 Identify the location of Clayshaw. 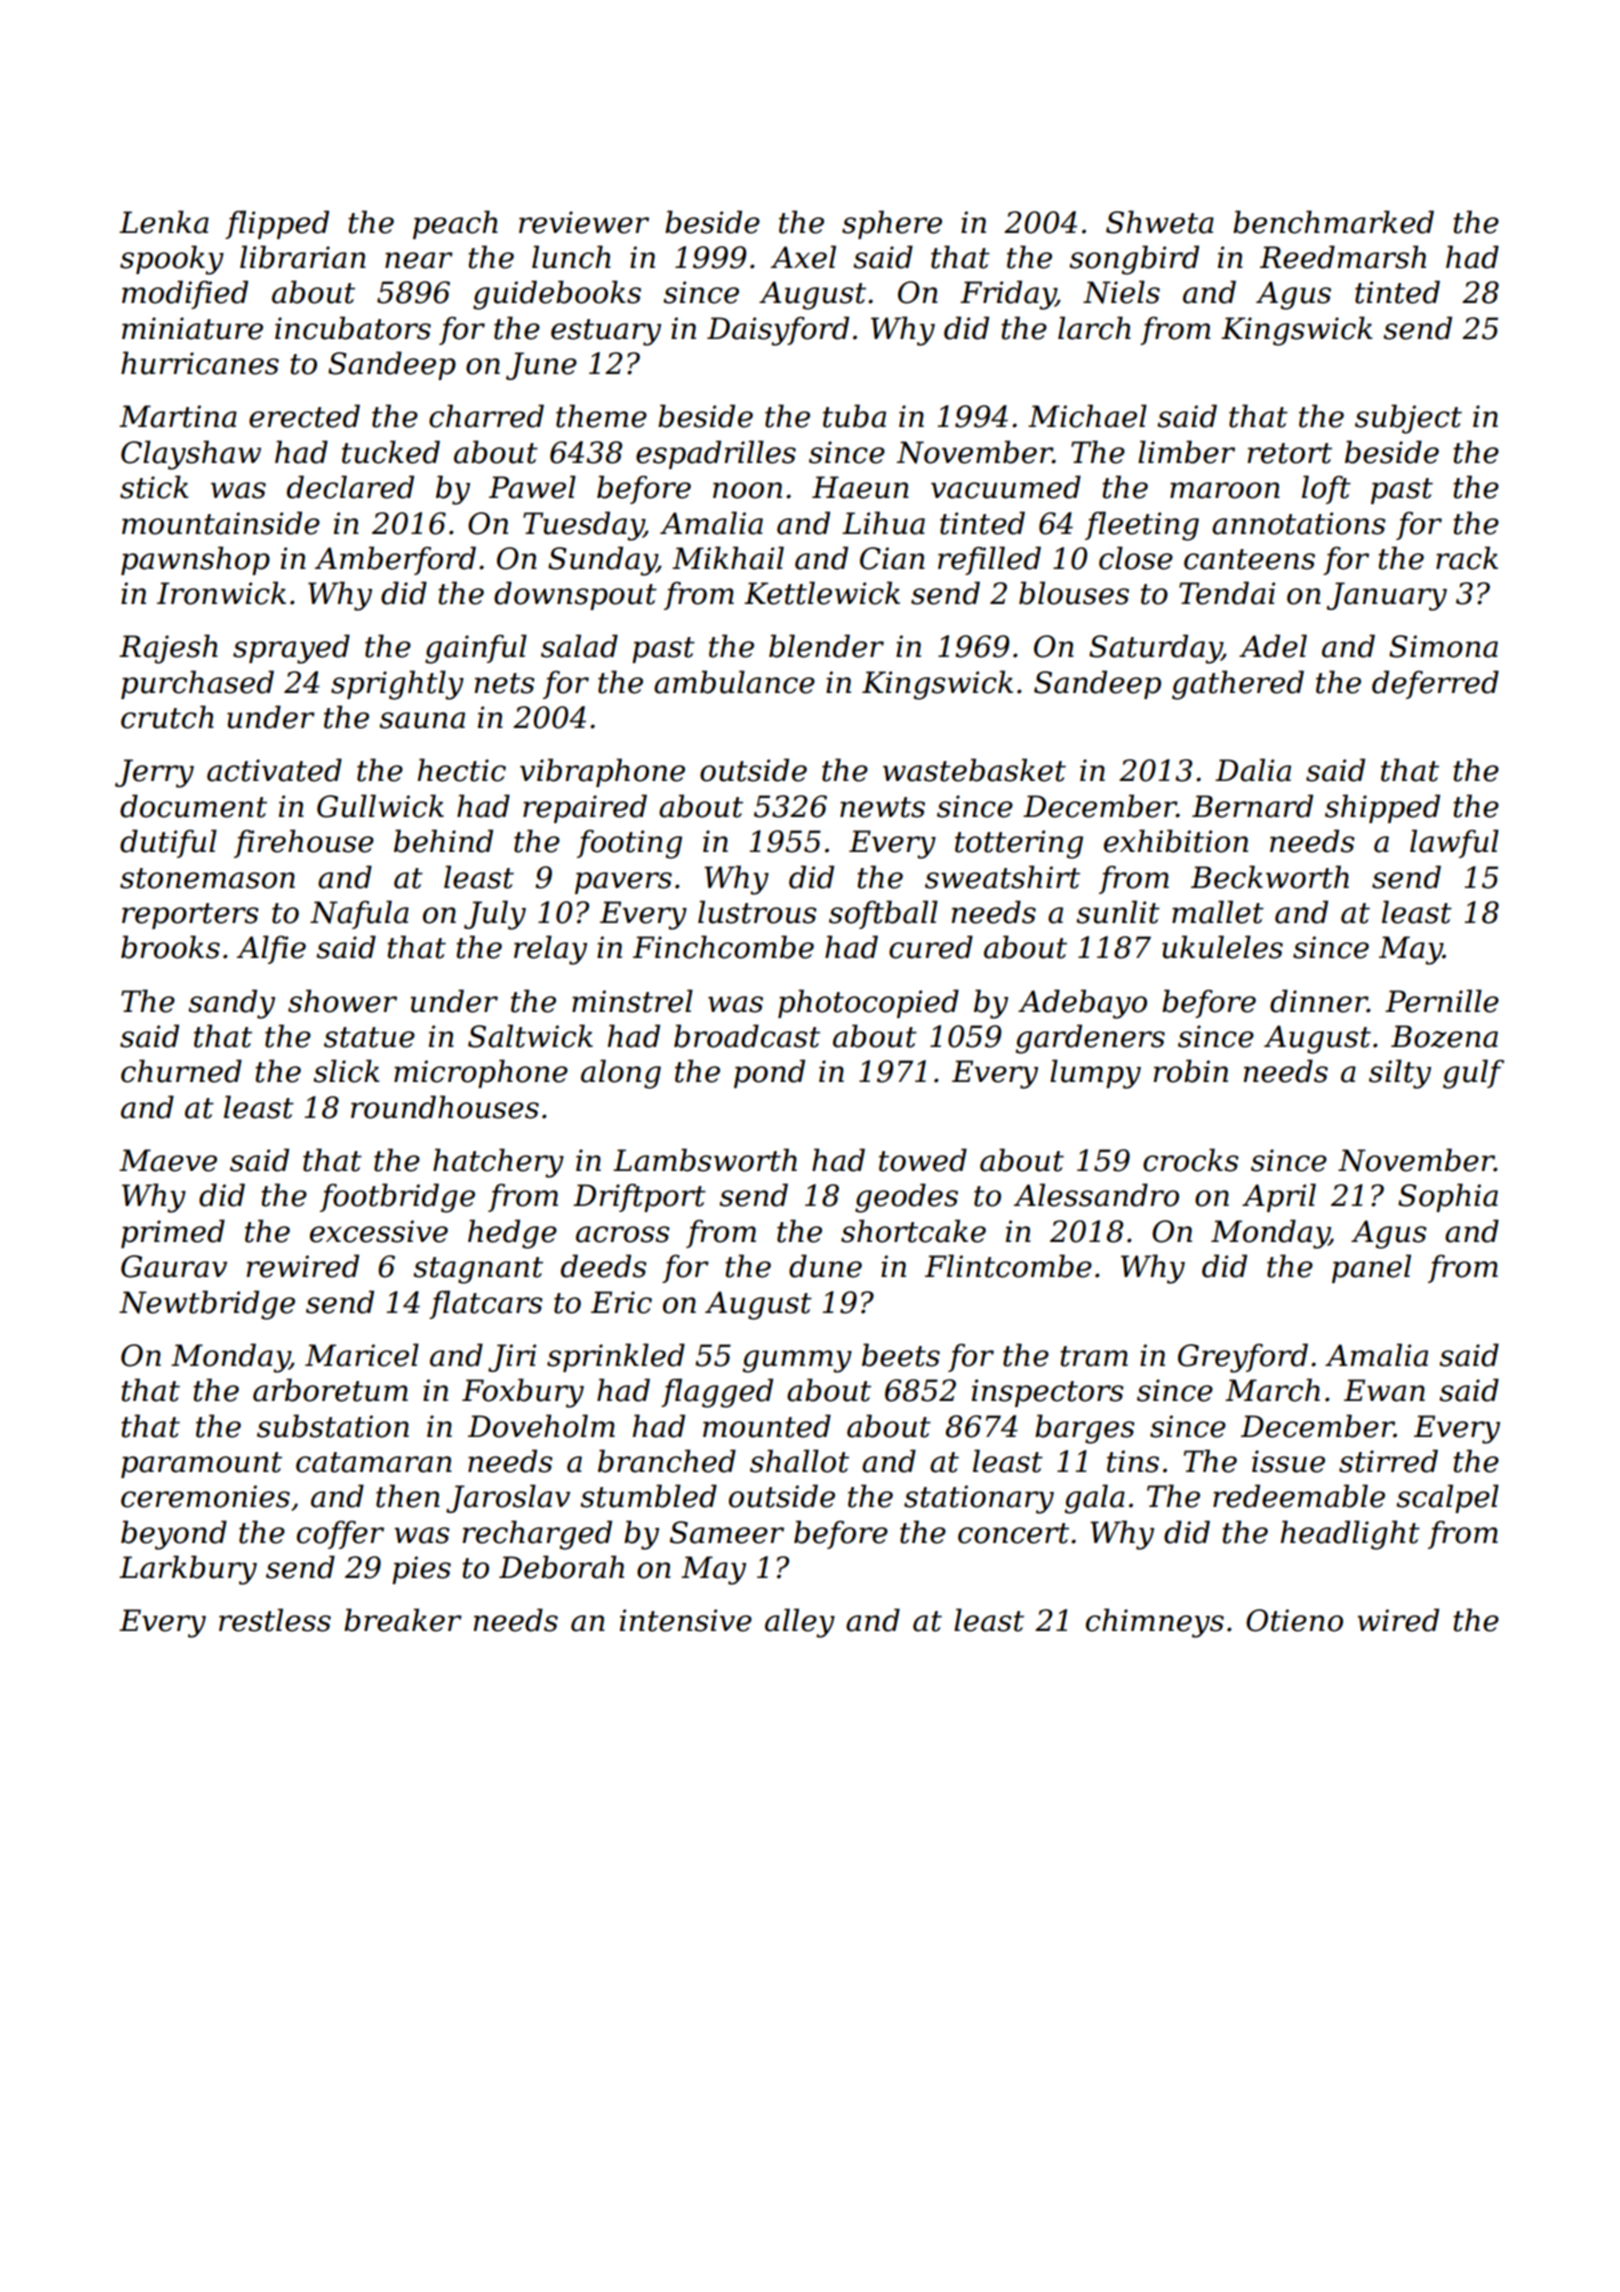
(191, 455).
